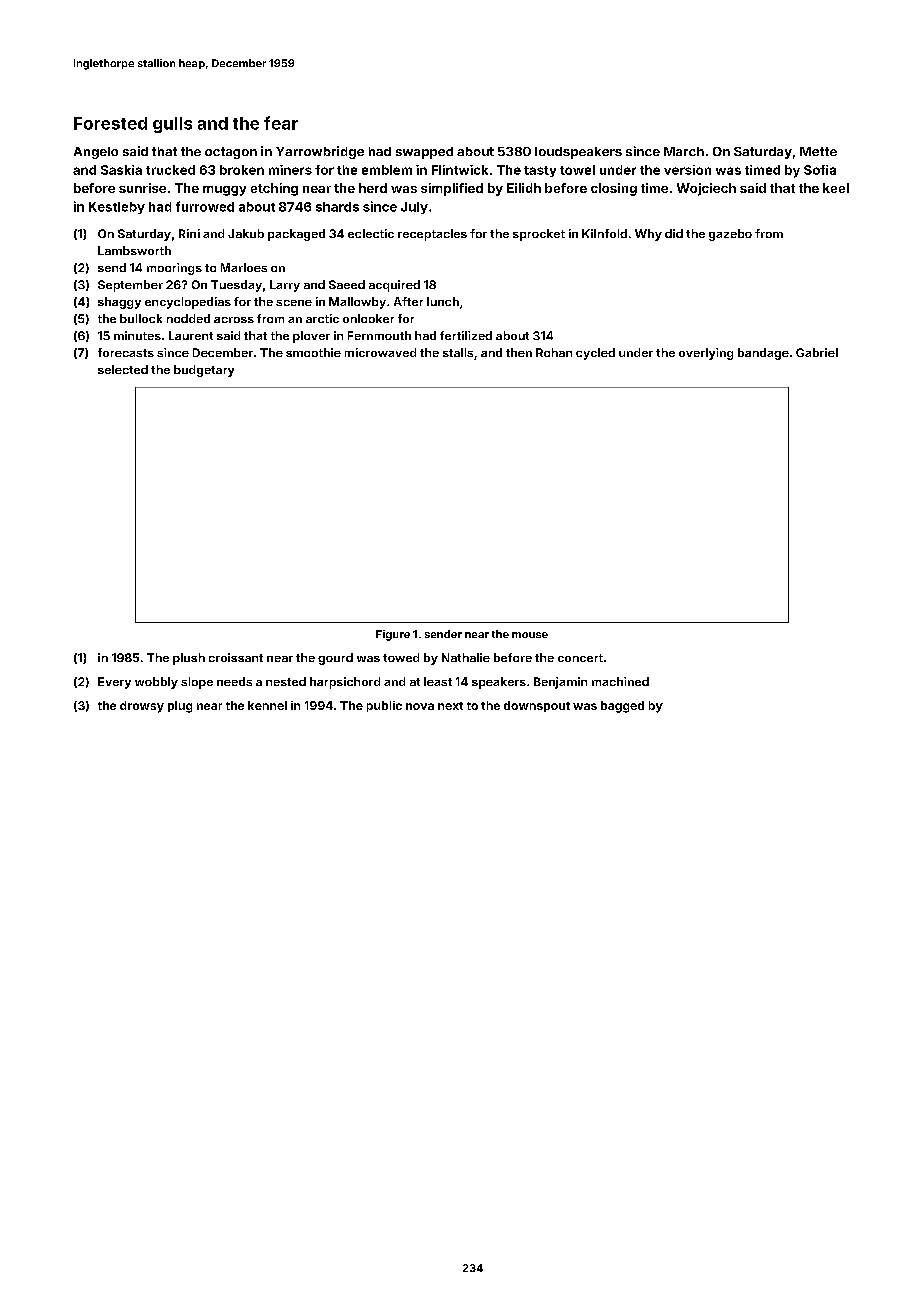 The width and height of the screenshot is (924, 1308). I want to click on overlying, so click(706, 354).
